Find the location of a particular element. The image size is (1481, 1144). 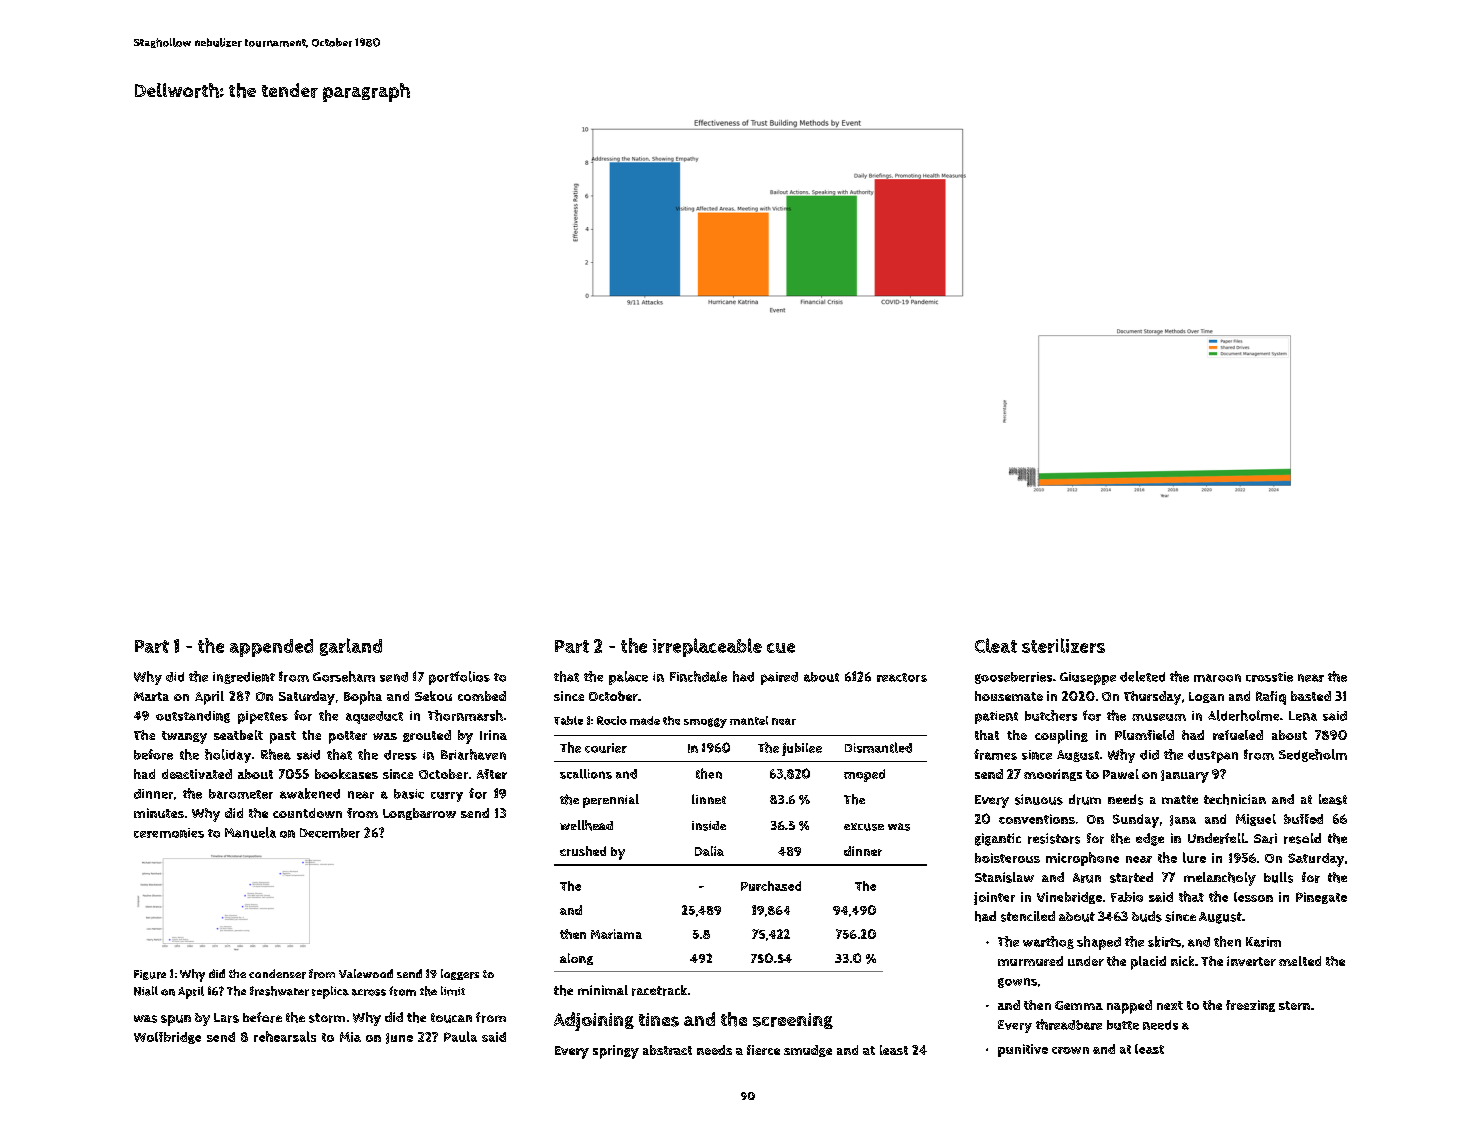

rehearsals is located at coordinates (285, 1036).
